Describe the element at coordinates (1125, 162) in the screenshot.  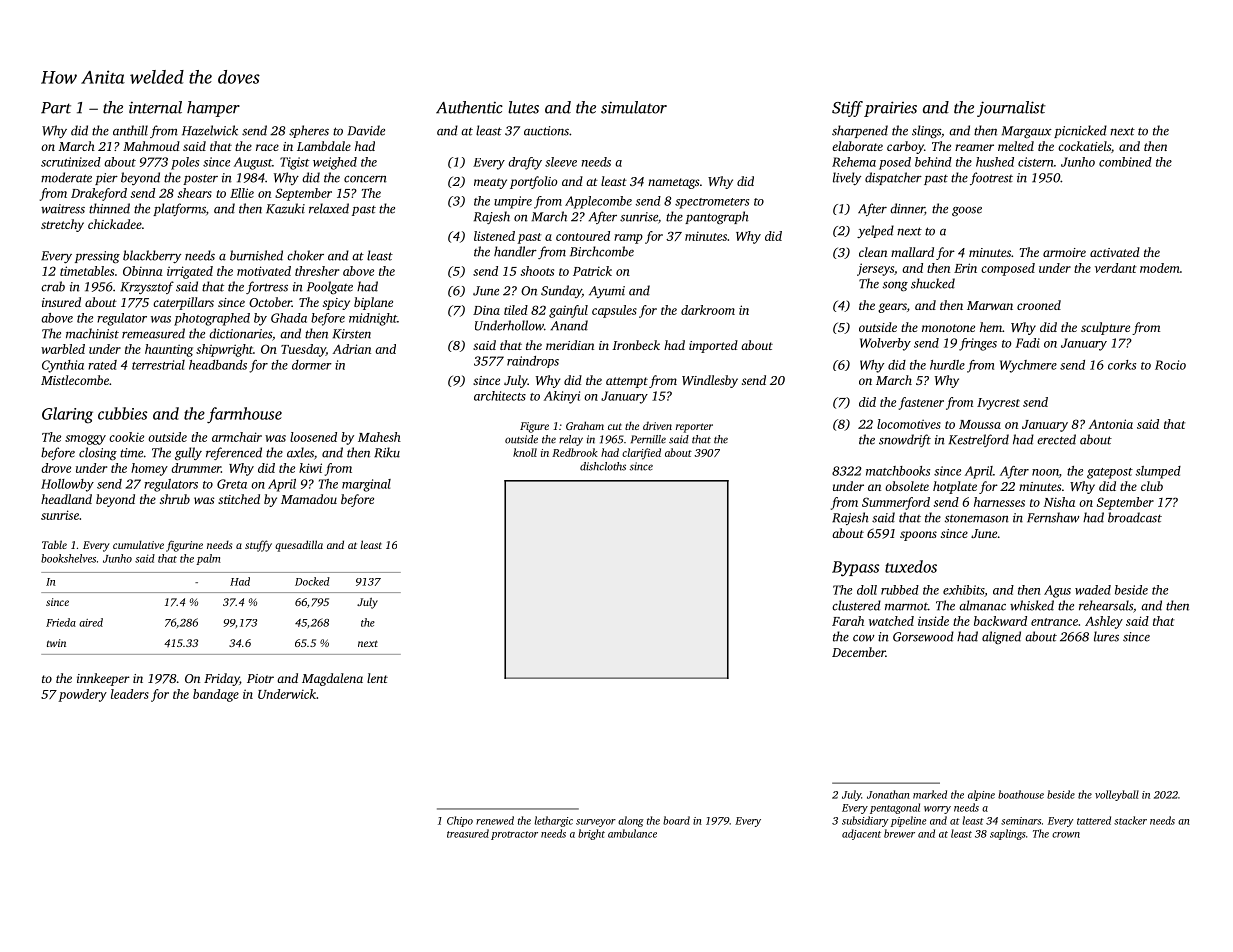
I see `combined` at that location.
